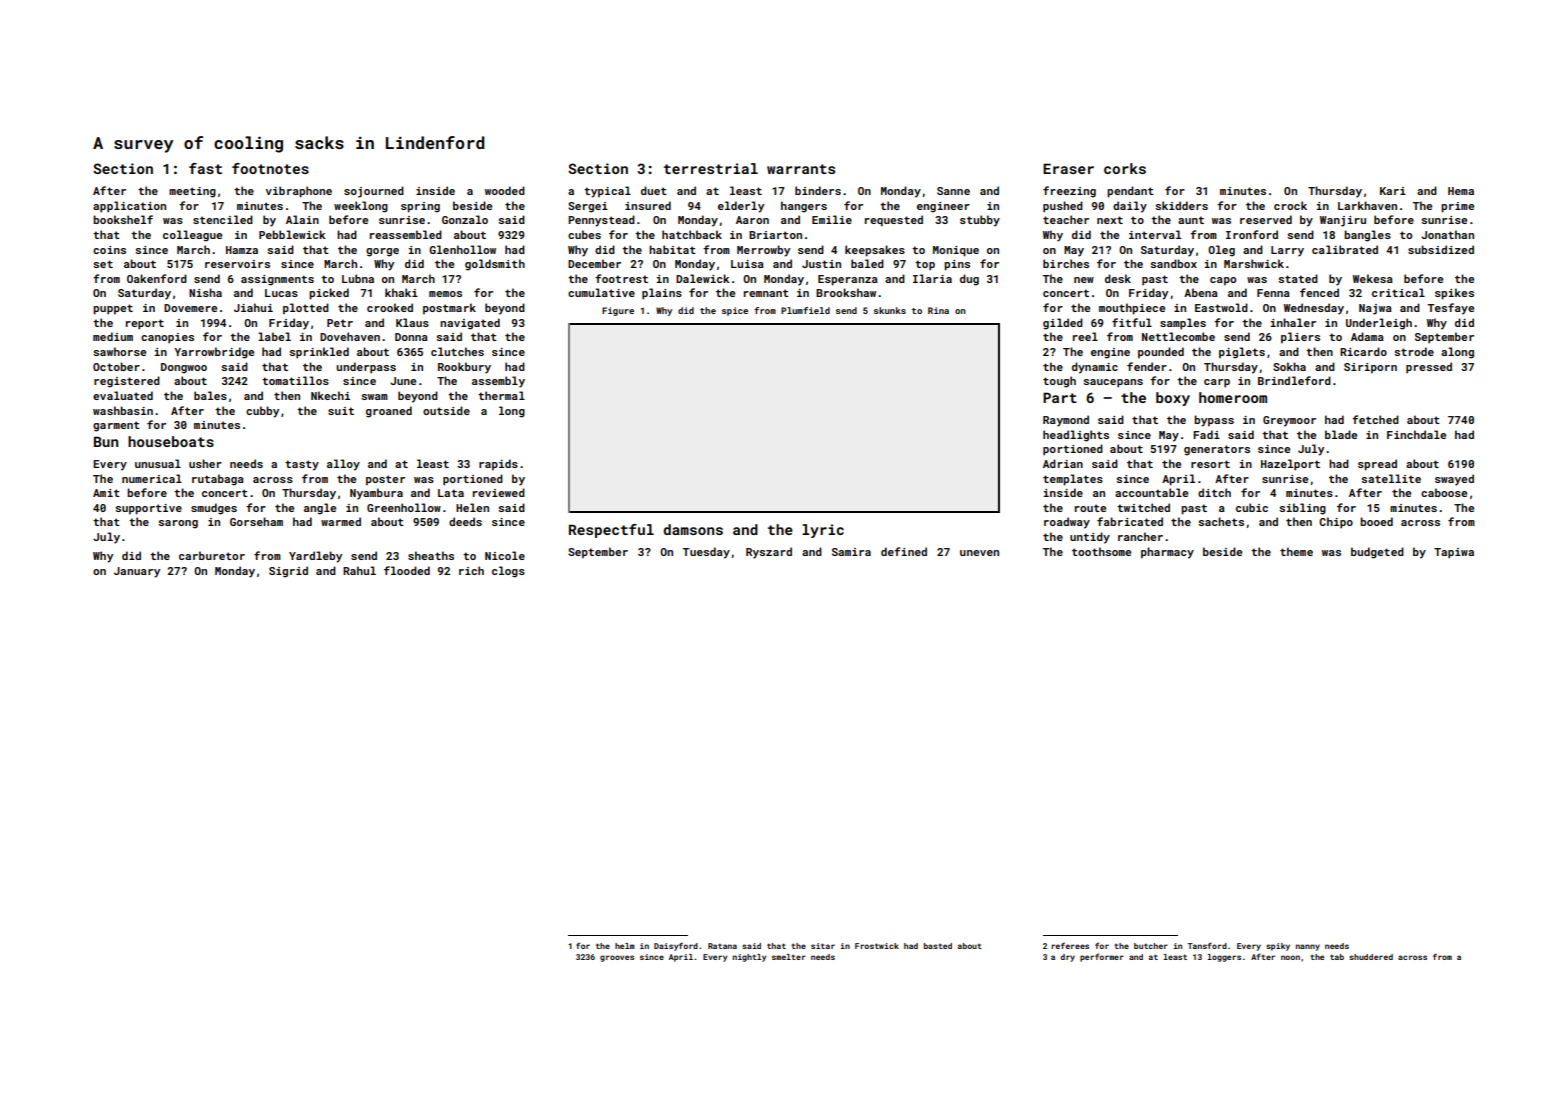 The height and width of the document is (1108, 1568). What do you see at coordinates (769, 553) in the document?
I see `Ryszard` at bounding box center [769, 553].
